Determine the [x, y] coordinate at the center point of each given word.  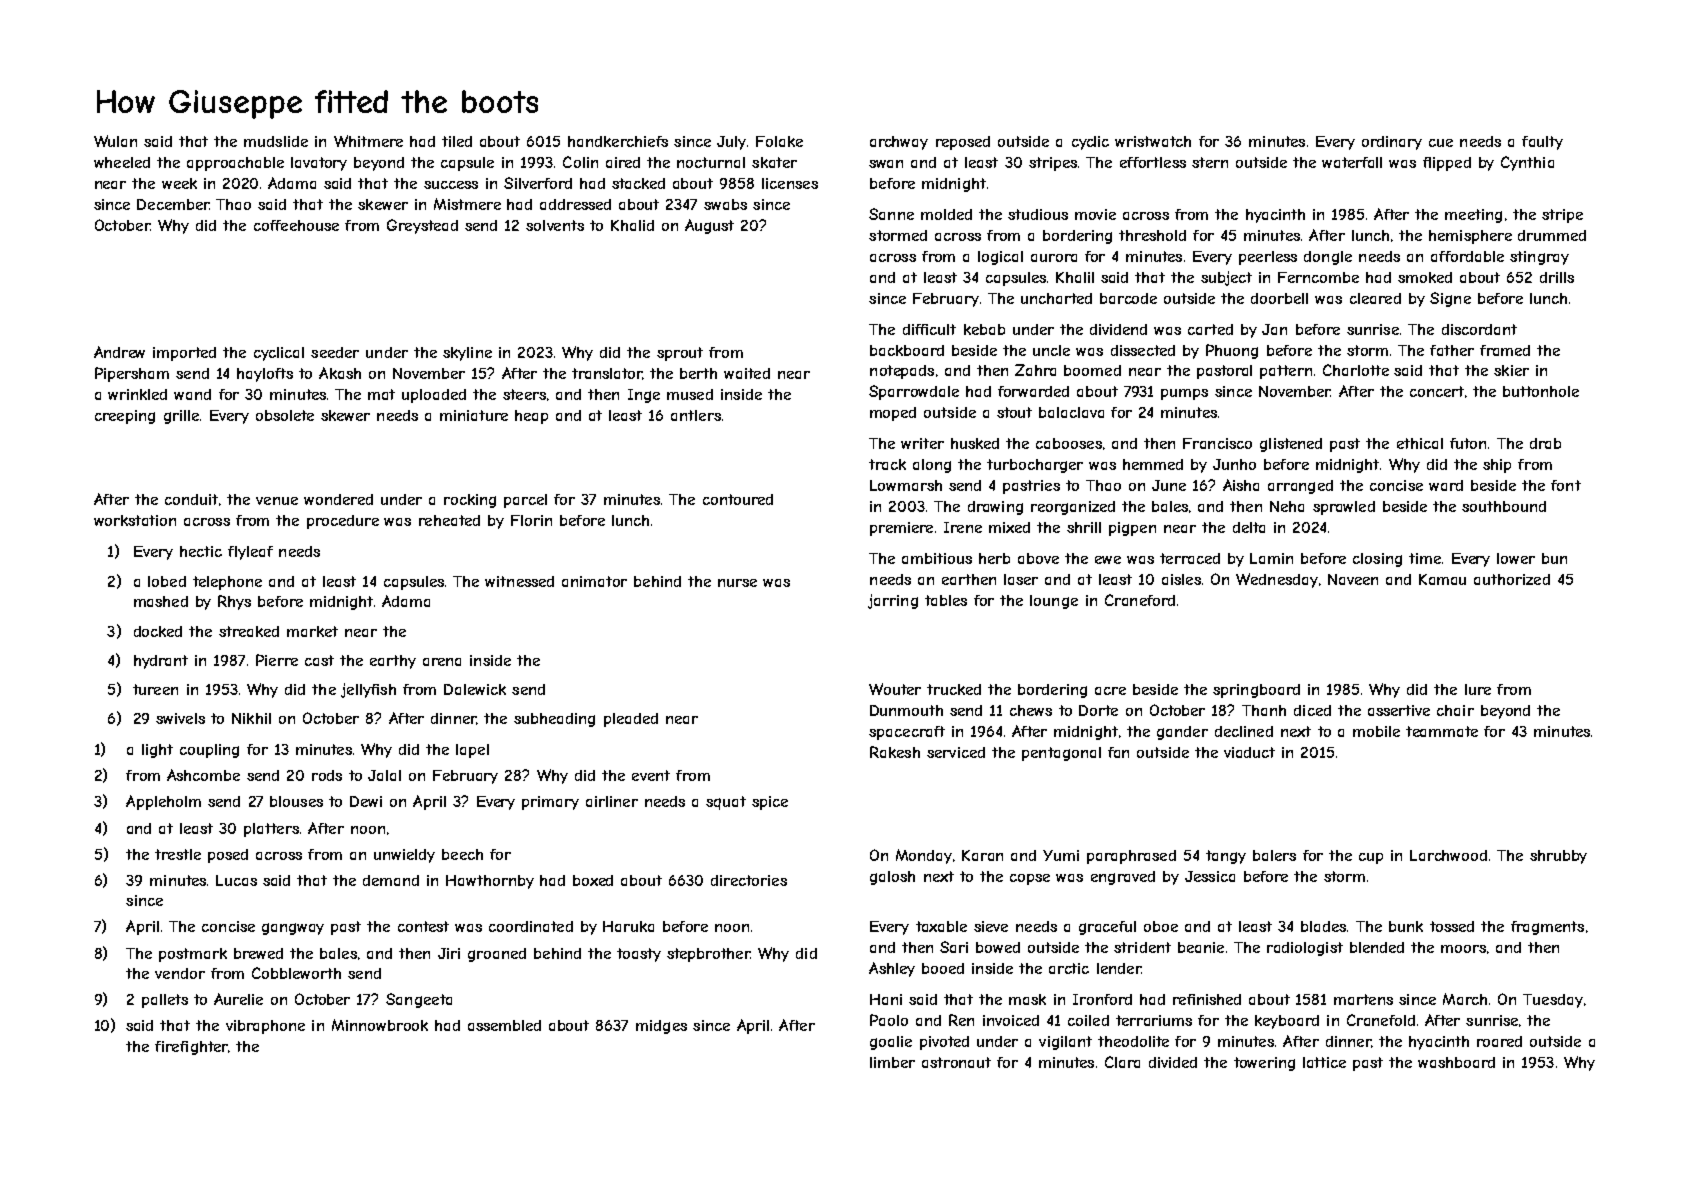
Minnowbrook [380, 1025]
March [1465, 999]
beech [462, 854]
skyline [467, 354]
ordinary [1392, 143]
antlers [696, 415]
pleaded [631, 720]
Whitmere [368, 141]
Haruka [628, 926]
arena [442, 662]
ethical [1420, 443]
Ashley [892, 969]
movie [1095, 214]
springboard [1256, 691]
